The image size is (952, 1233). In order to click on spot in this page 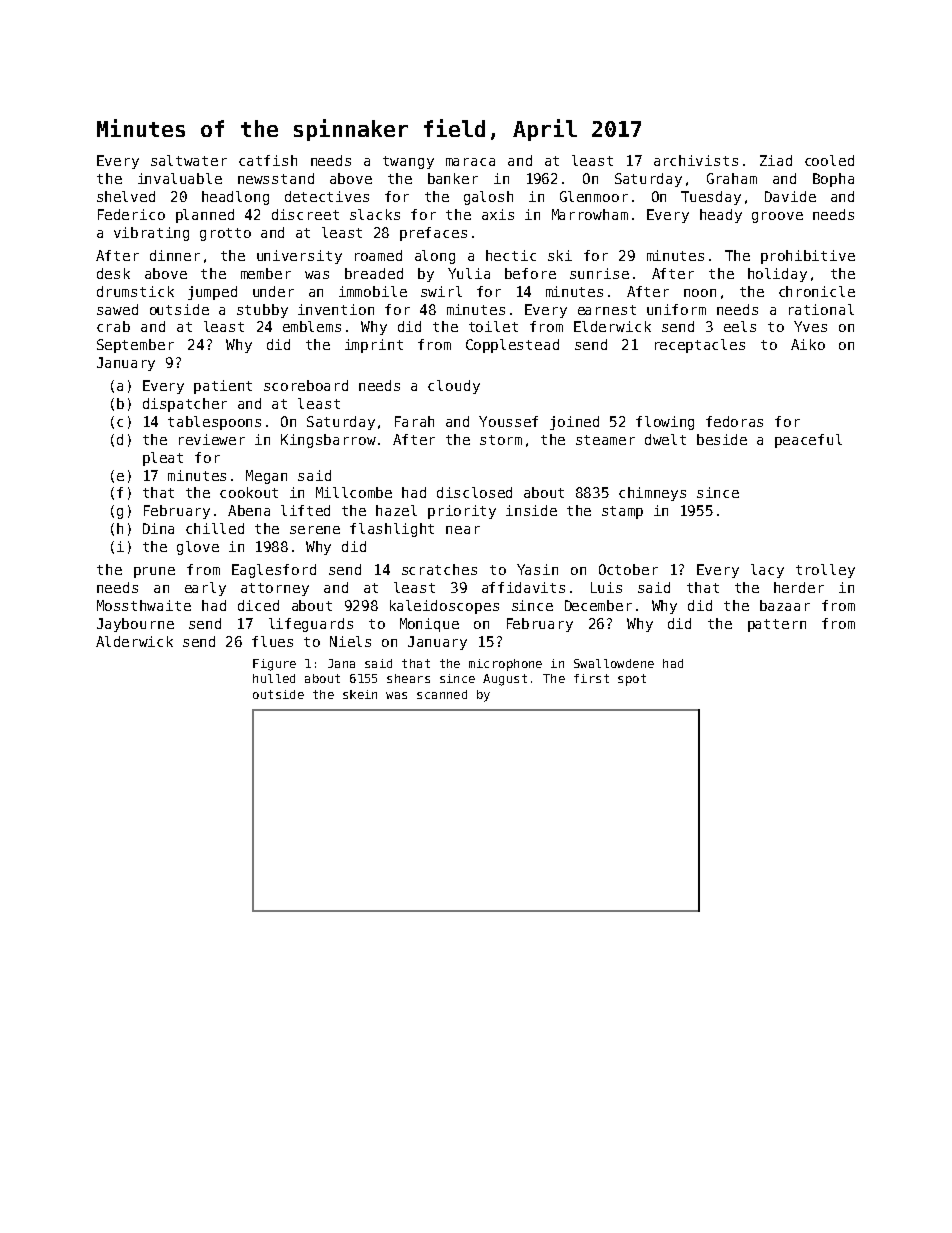, I will do `click(632, 680)`.
